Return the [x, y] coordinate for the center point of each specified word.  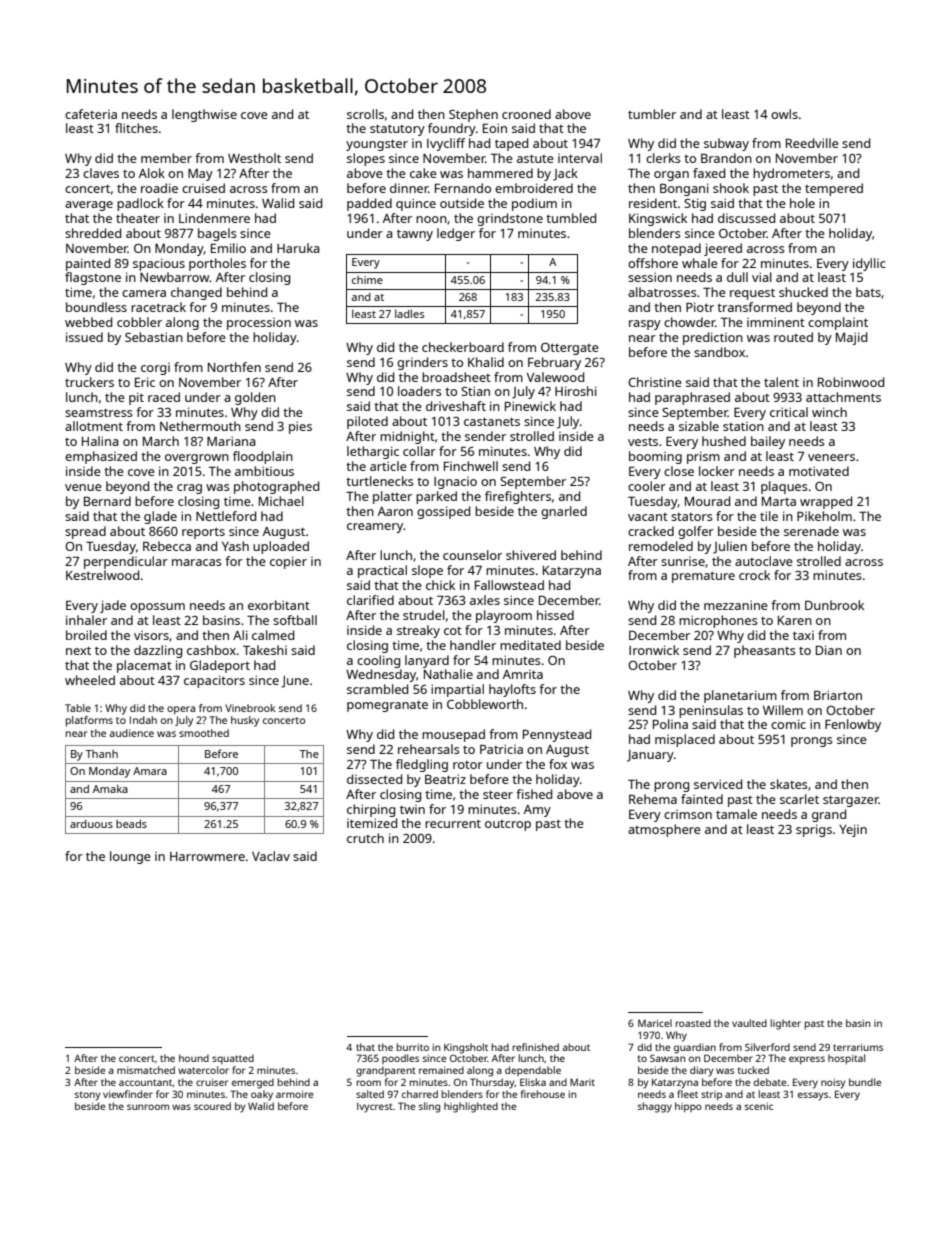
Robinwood [851, 382]
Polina [670, 724]
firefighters [518, 497]
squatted [233, 1059]
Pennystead [557, 735]
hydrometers [791, 174]
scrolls [365, 114]
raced [164, 397]
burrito [413, 1047]
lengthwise [204, 115]
